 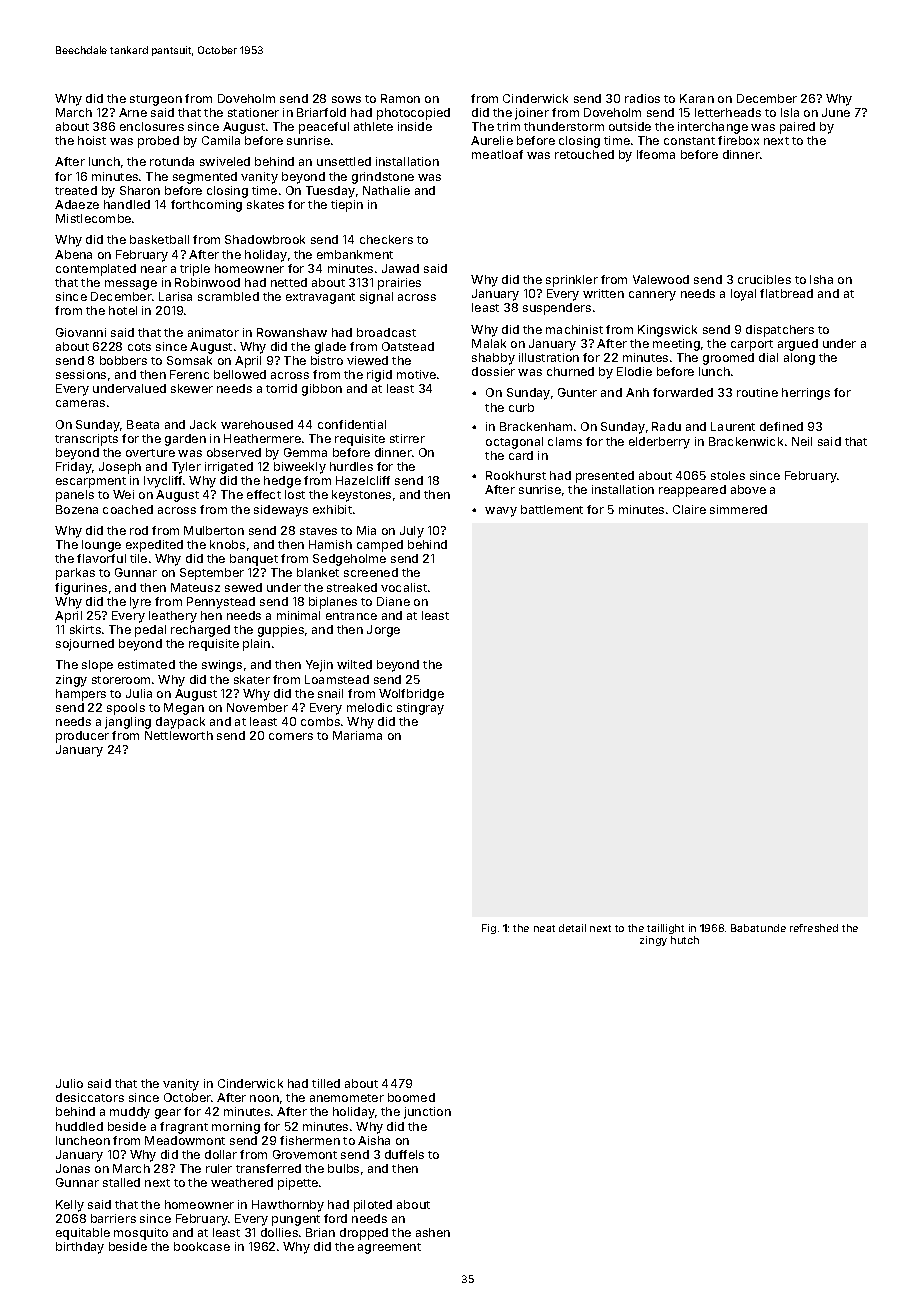 What do you see at coordinates (74, 468) in the page?
I see `Friday` at bounding box center [74, 468].
